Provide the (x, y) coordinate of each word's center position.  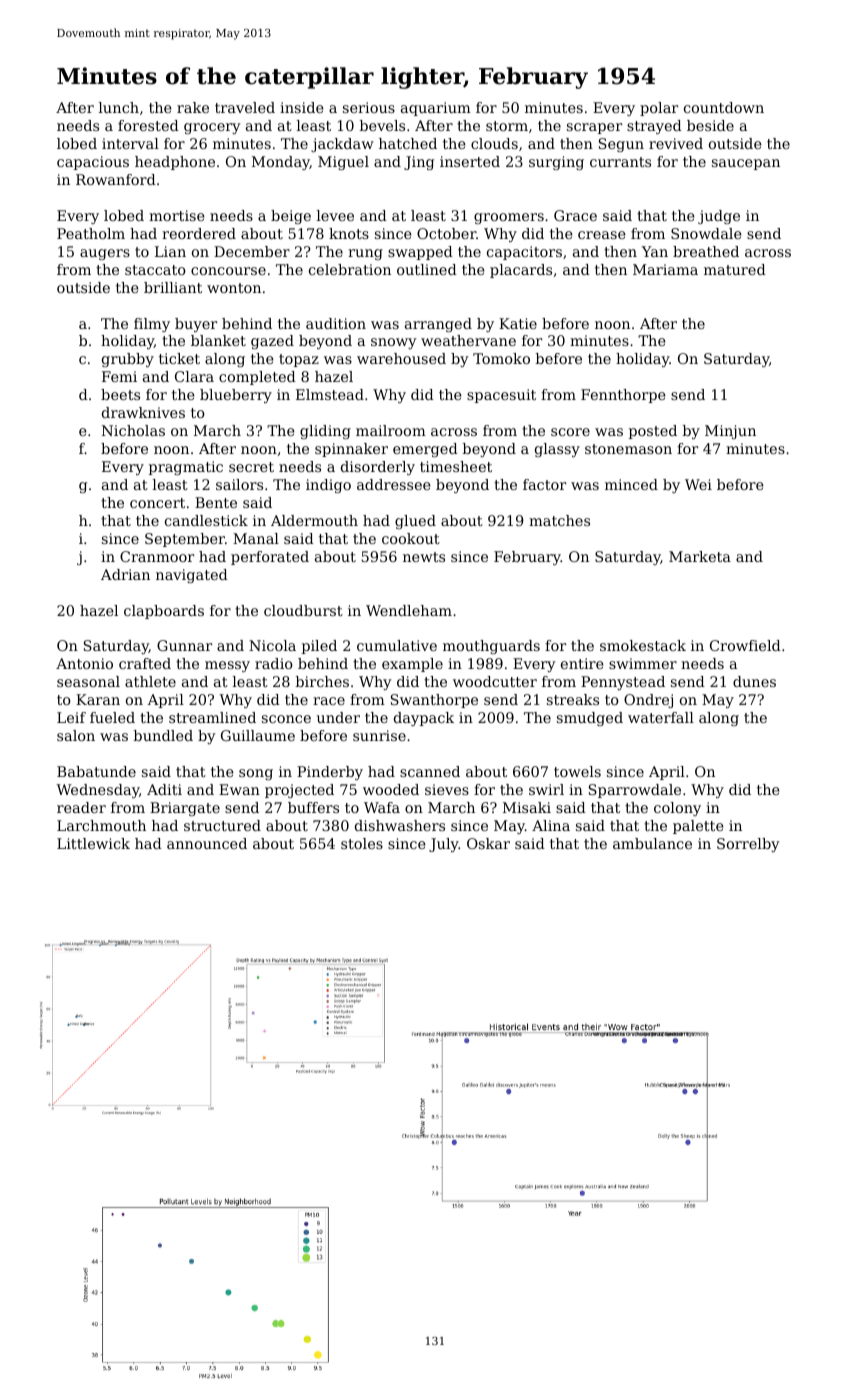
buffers (313, 807)
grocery (212, 128)
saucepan (746, 164)
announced (207, 843)
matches (559, 520)
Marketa (700, 556)
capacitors (524, 253)
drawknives (143, 412)
